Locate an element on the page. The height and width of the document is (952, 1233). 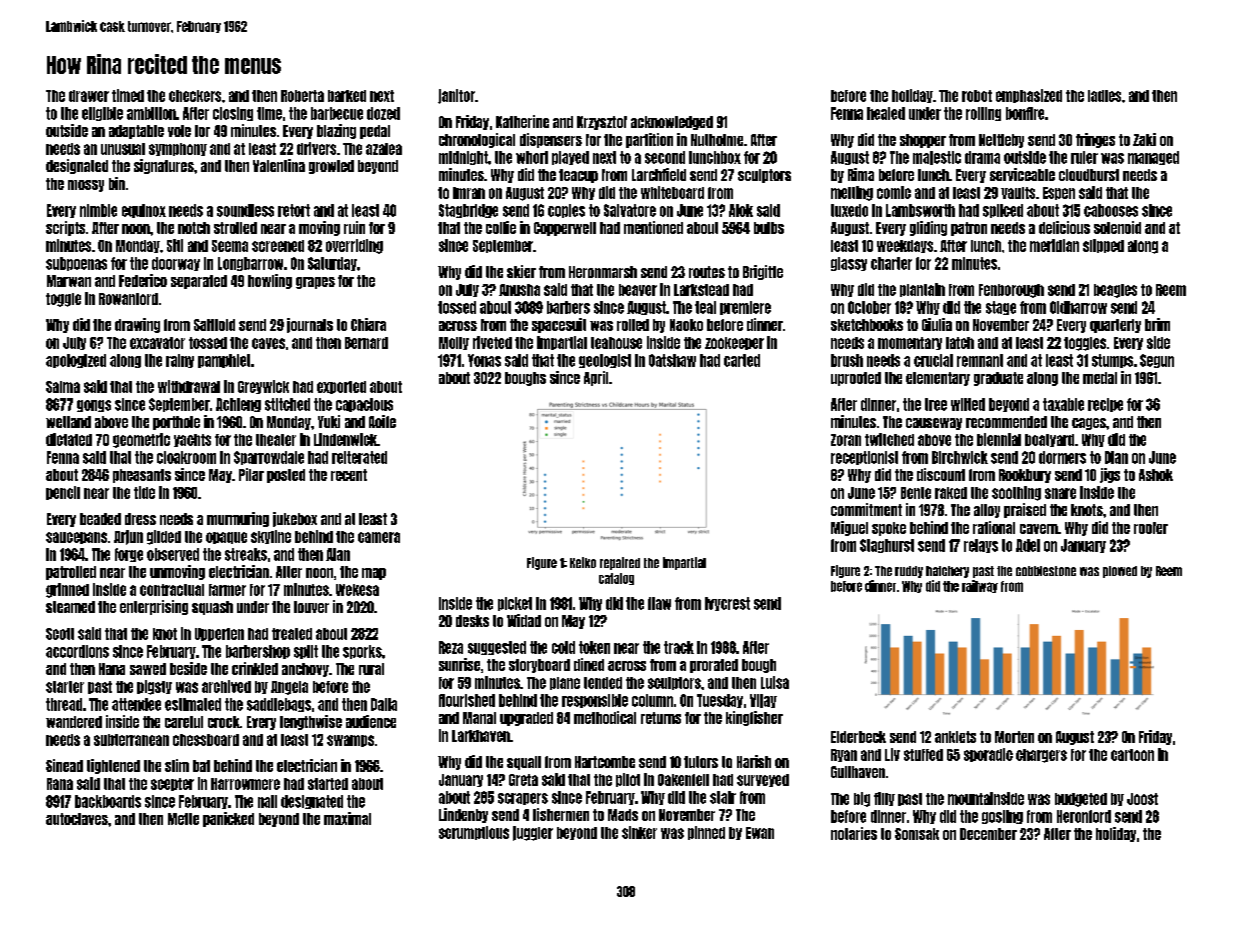
saucepans is located at coordinates (76, 538).
